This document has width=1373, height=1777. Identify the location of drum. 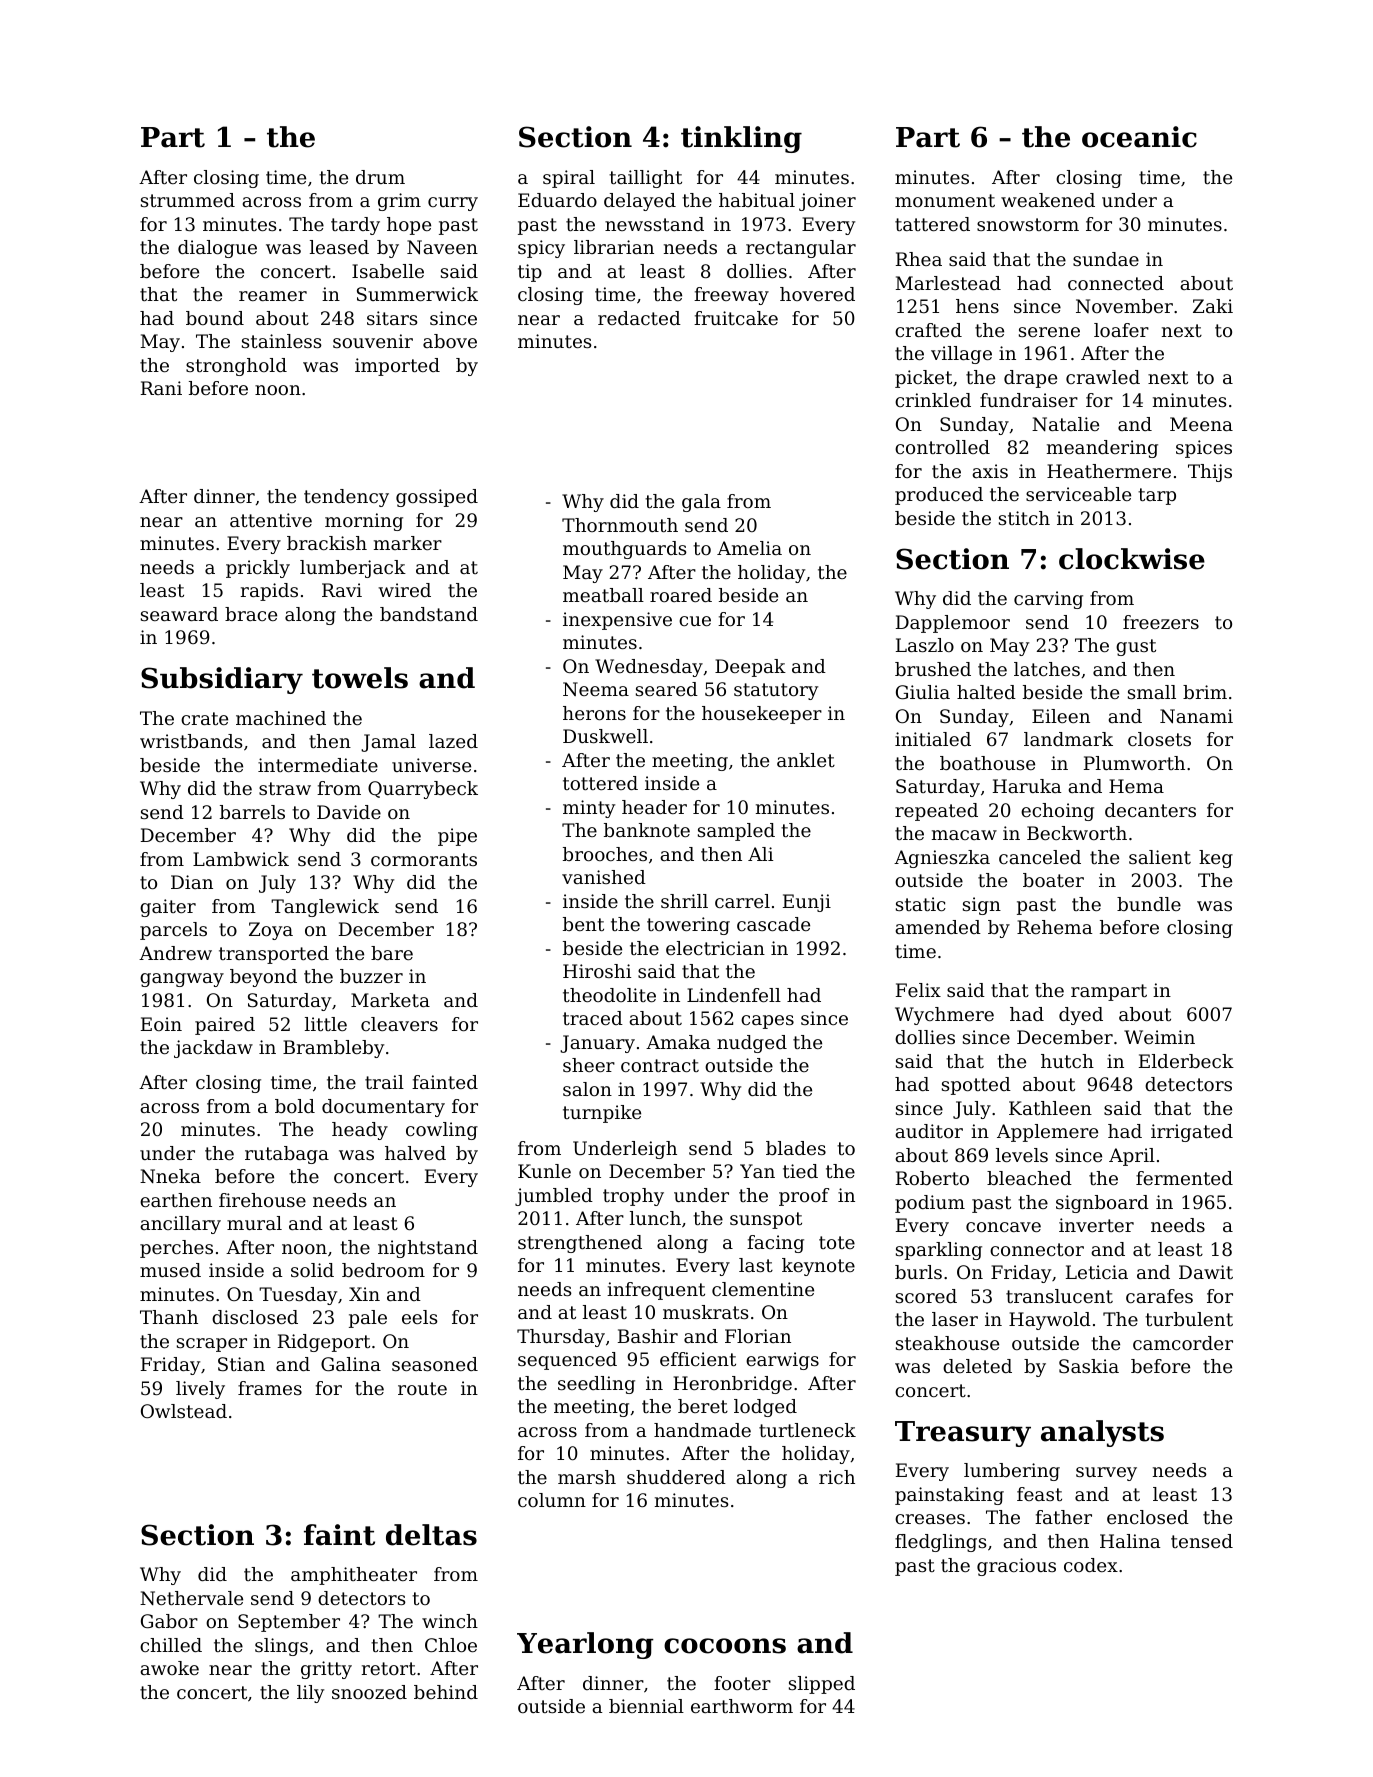
(380, 177).
